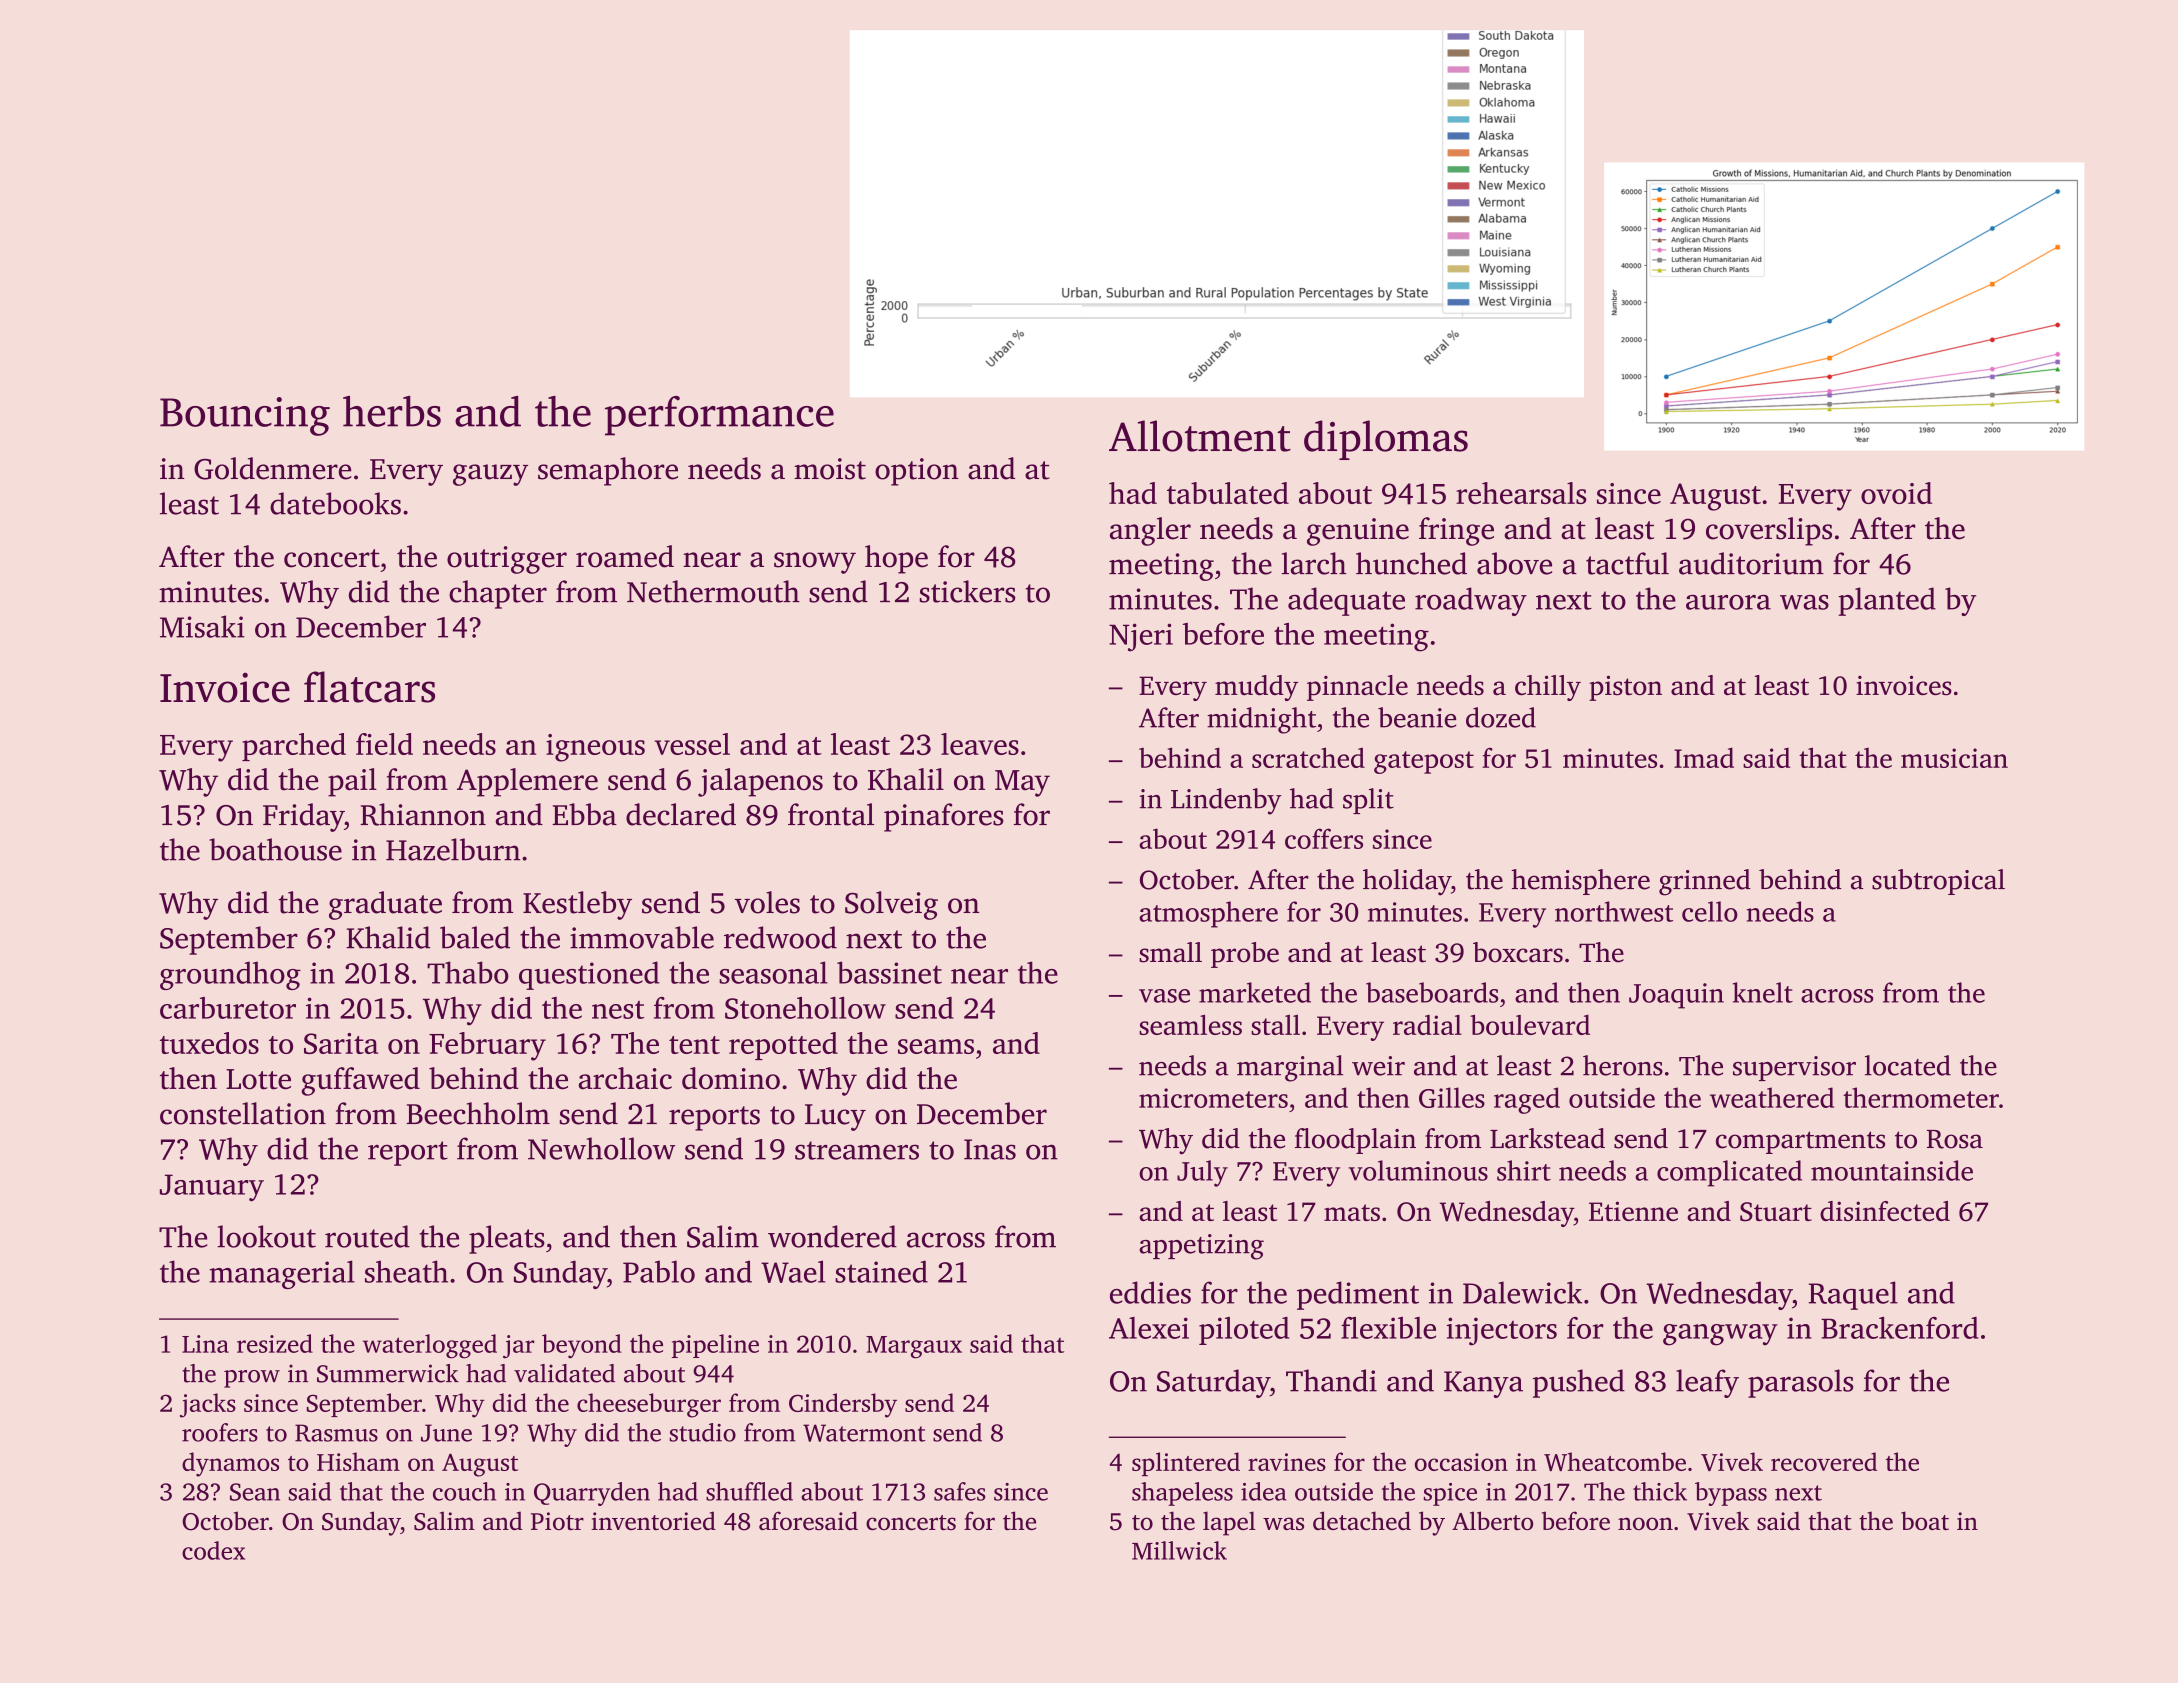  I want to click on graduate, so click(385, 905).
